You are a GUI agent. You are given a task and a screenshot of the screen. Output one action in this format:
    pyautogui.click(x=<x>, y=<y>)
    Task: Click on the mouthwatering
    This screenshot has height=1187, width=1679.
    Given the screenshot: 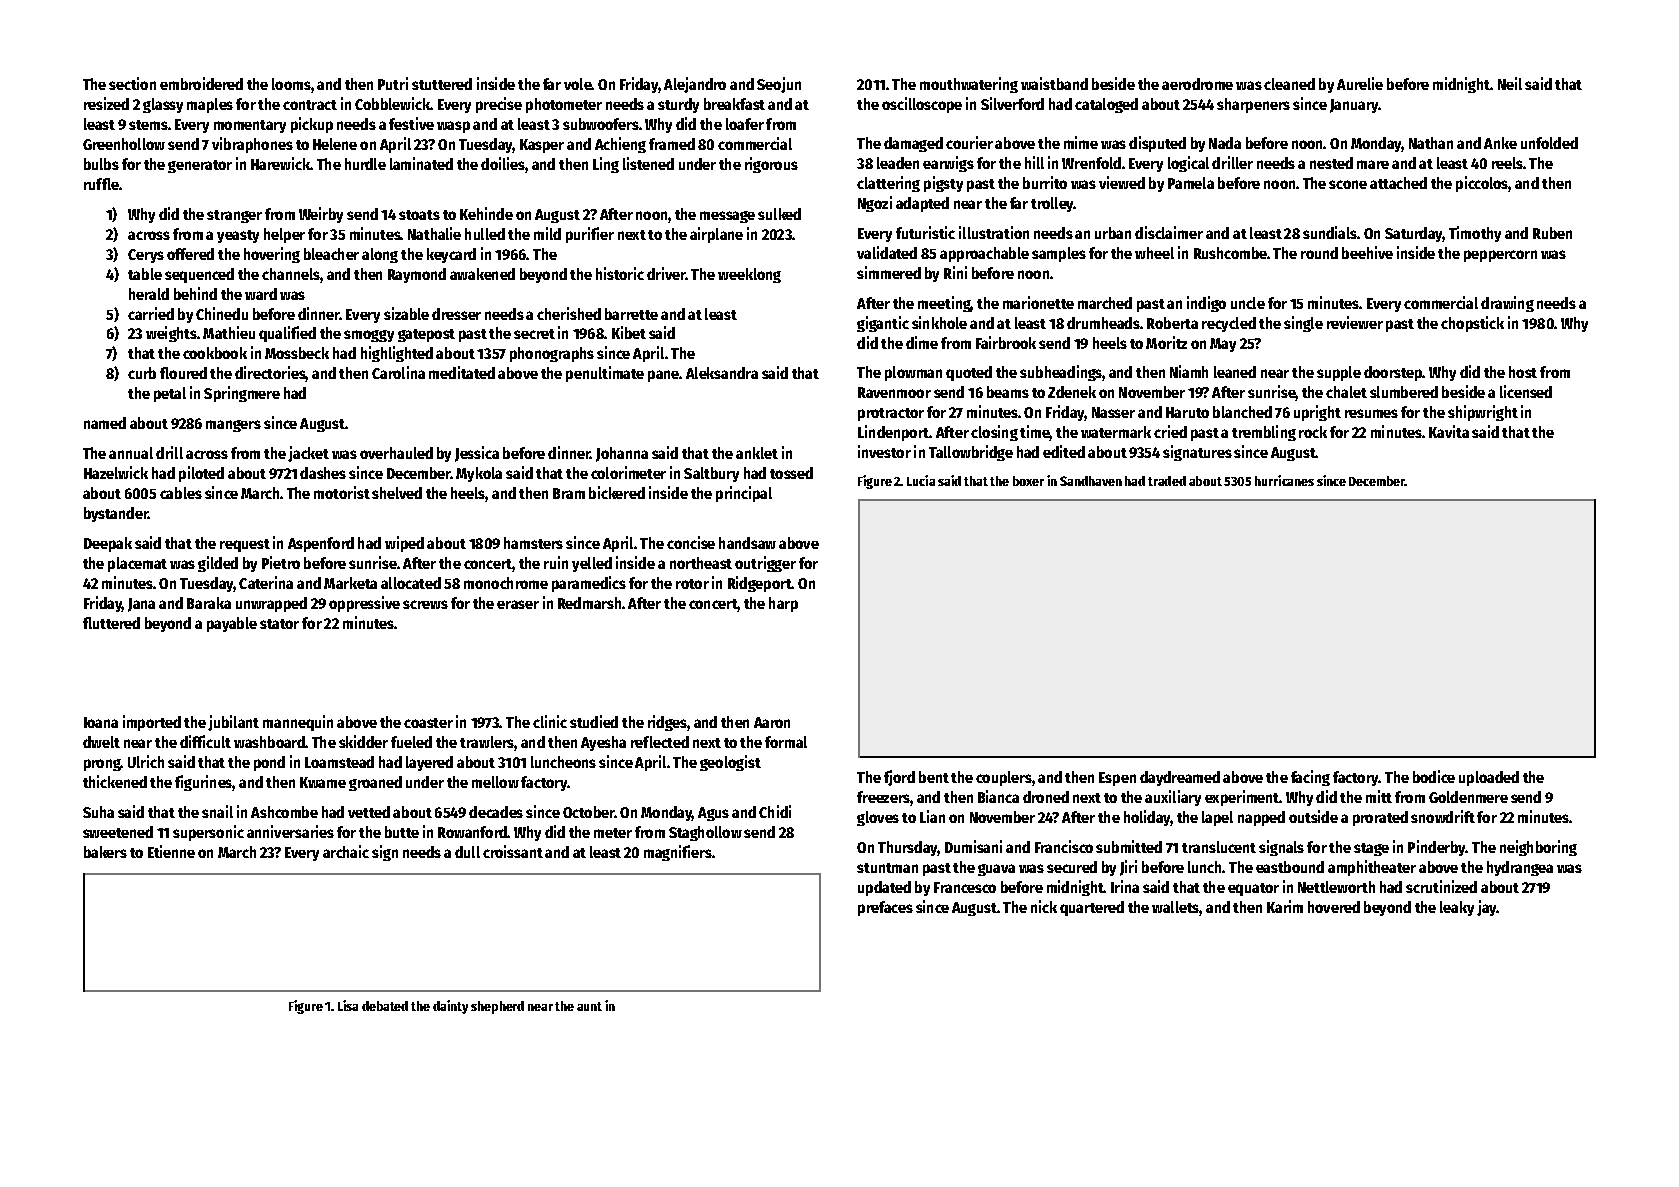 What is the action you would take?
    pyautogui.click(x=969, y=85)
